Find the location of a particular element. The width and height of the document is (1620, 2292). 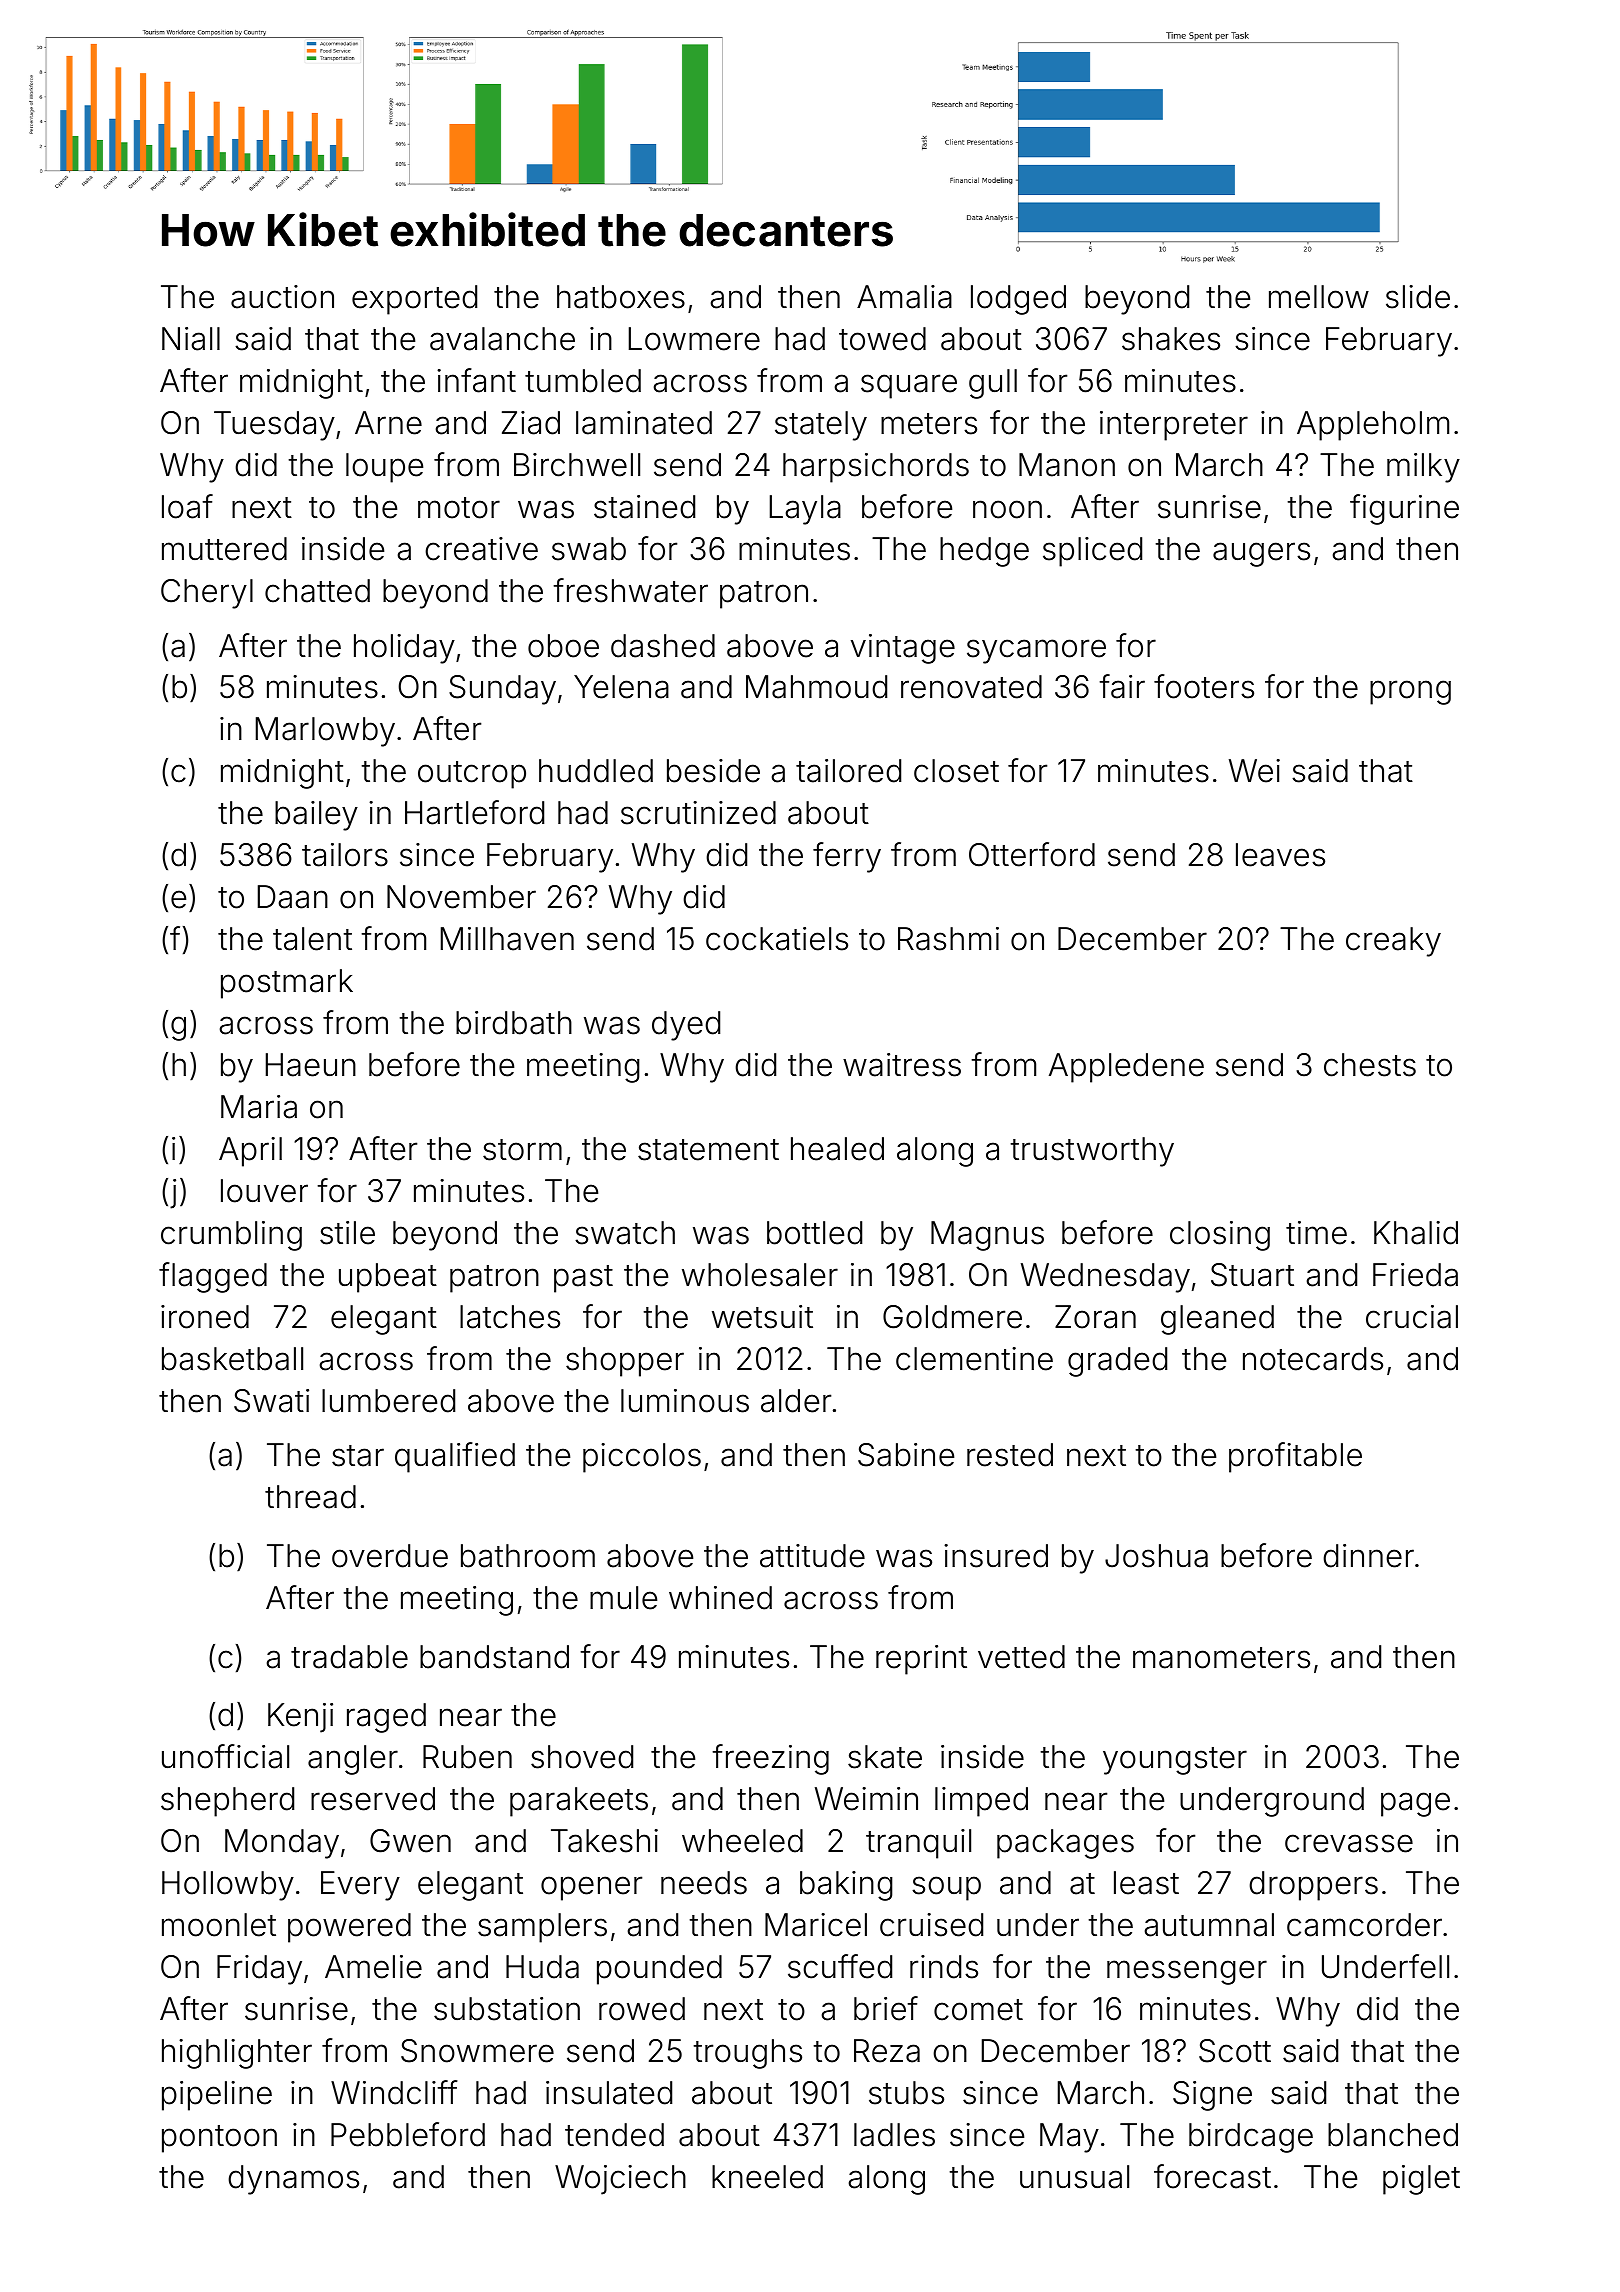

rinds is located at coordinates (944, 1967).
